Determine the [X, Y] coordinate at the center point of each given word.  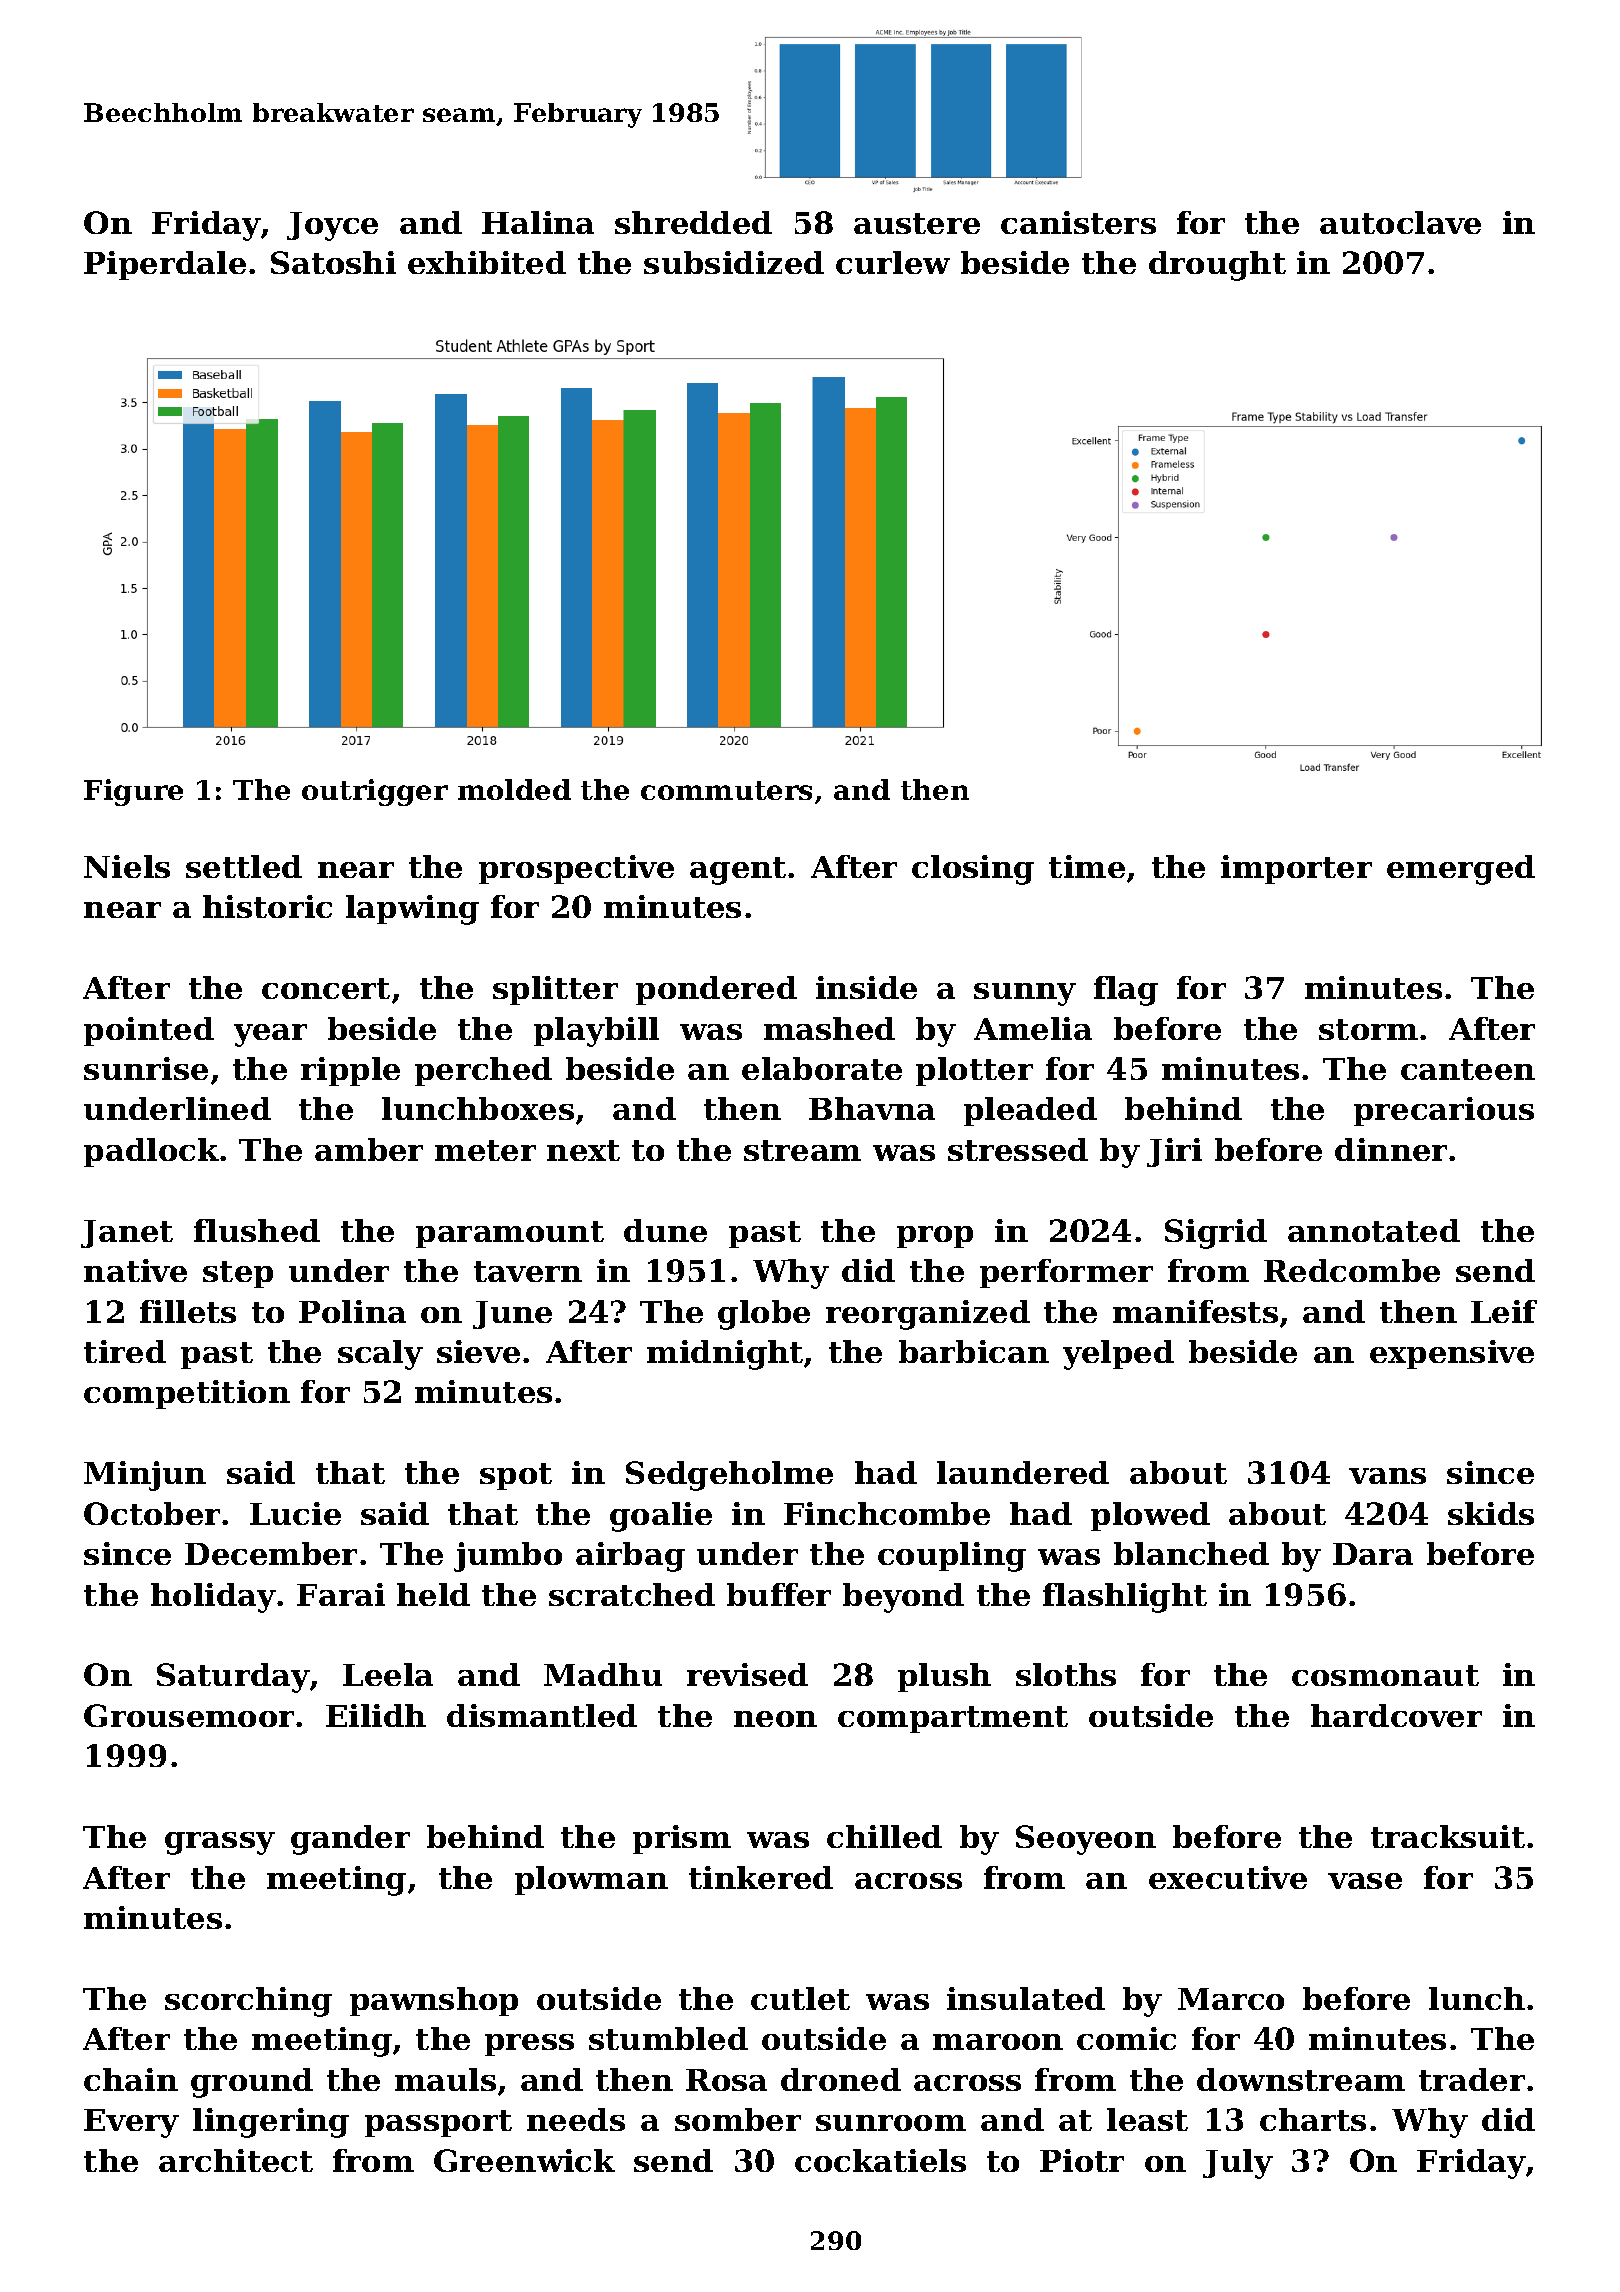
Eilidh [376, 1715]
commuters [726, 790]
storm [1368, 1029]
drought [1217, 266]
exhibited [487, 262]
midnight [725, 1355]
